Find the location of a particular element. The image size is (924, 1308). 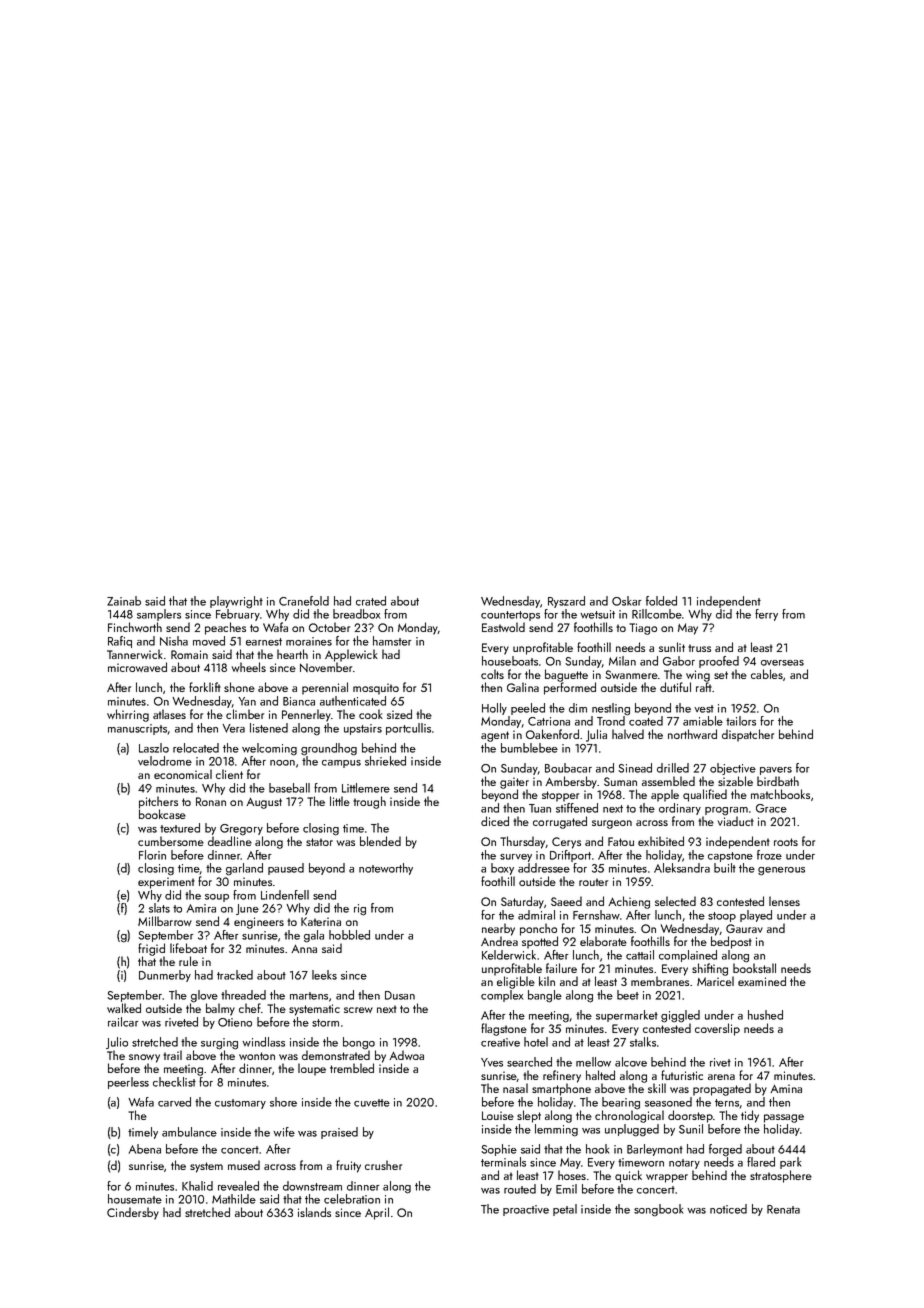

Ronan is located at coordinates (211, 801).
